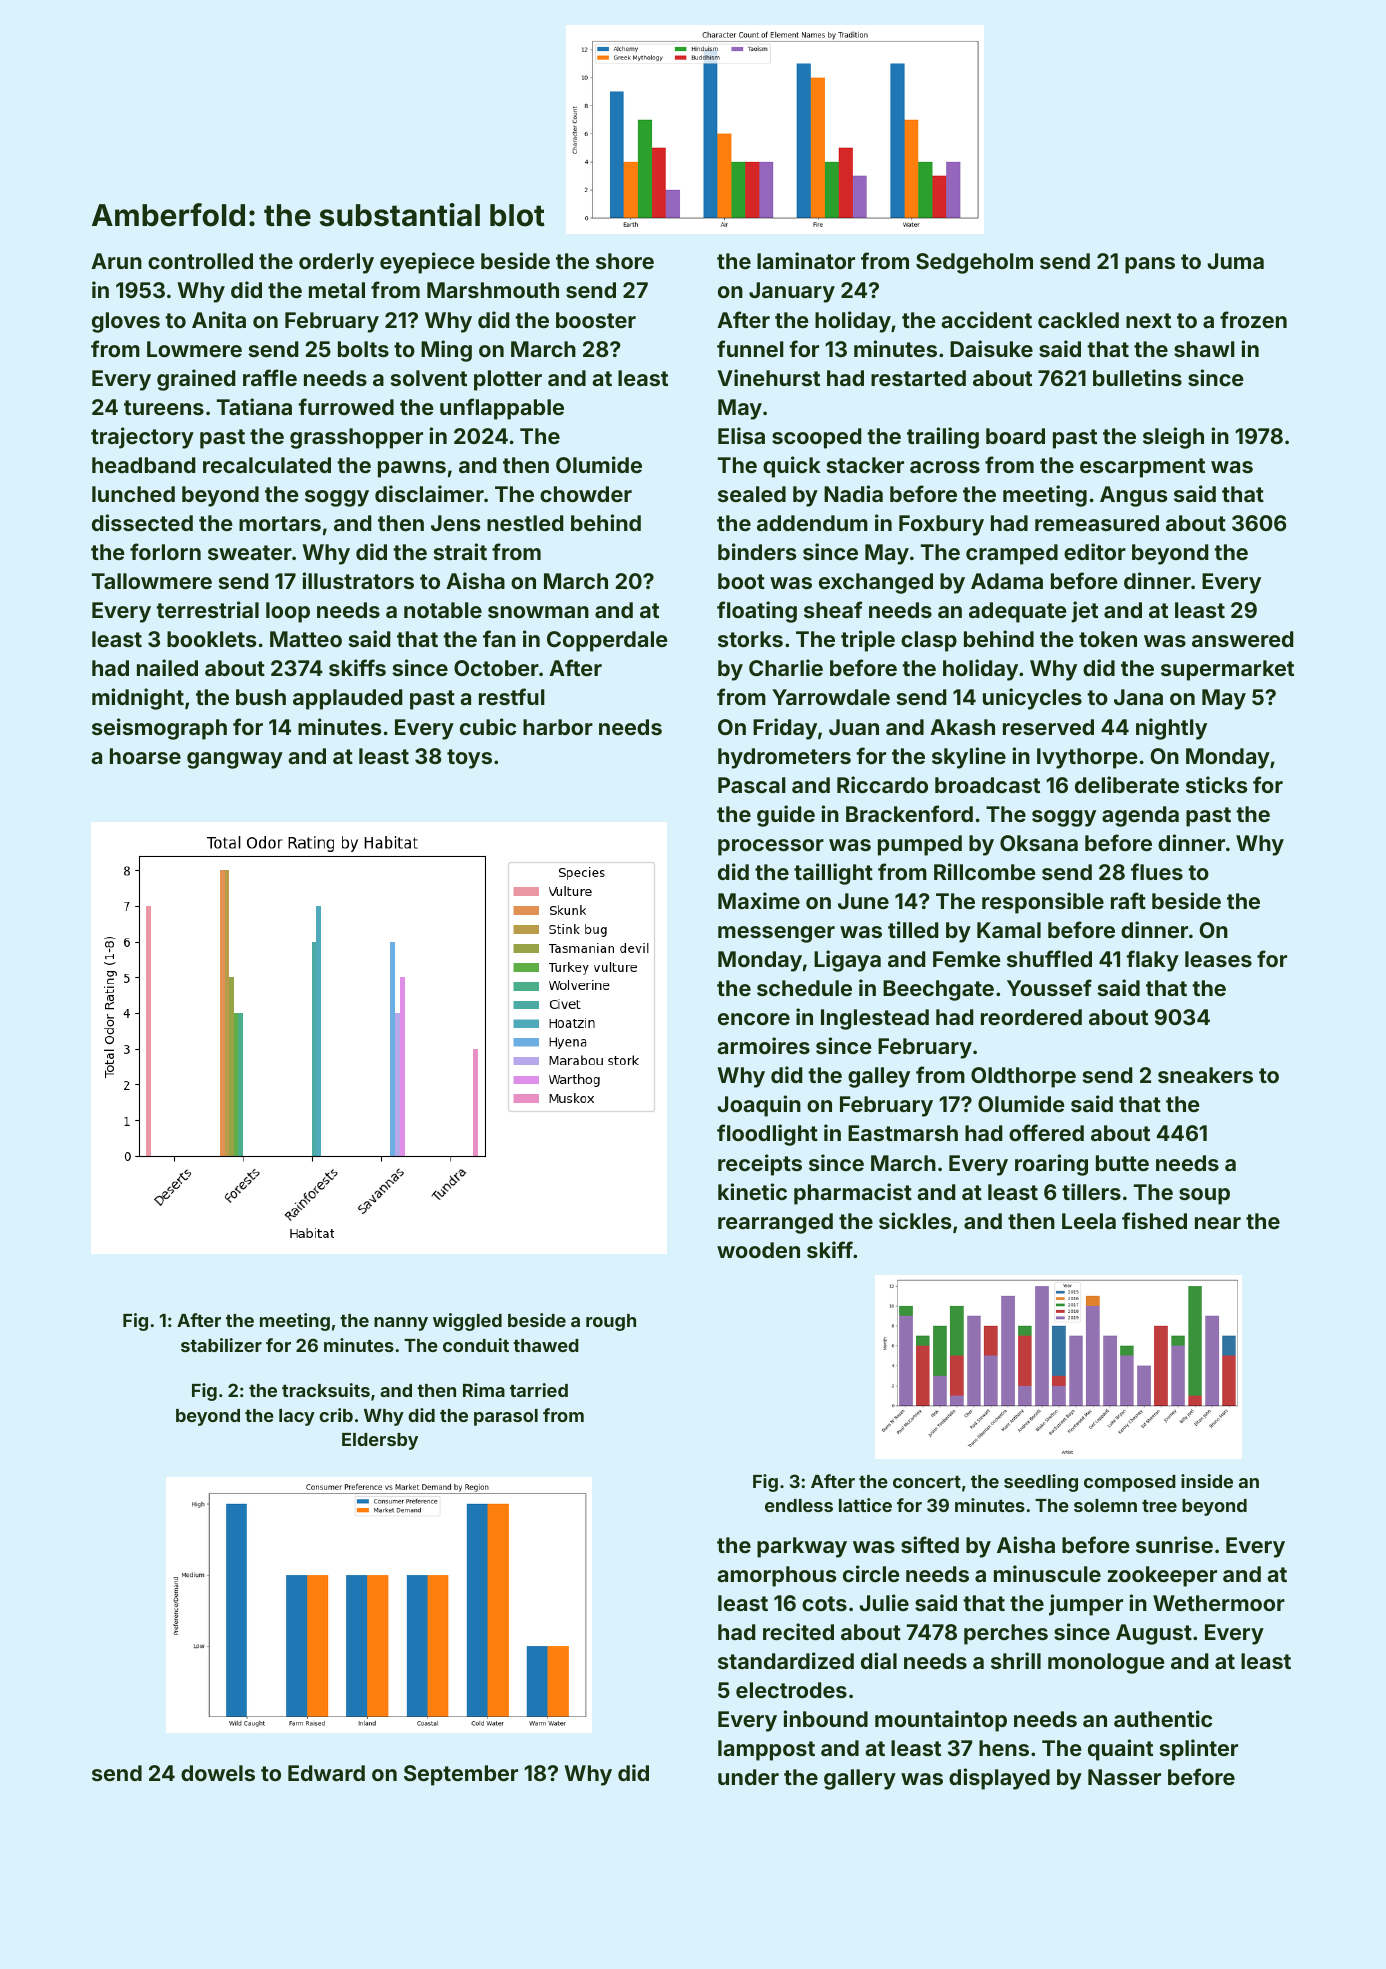 The image size is (1386, 1969). Describe the element at coordinates (748, 1777) in the screenshot. I see `under` at that location.
